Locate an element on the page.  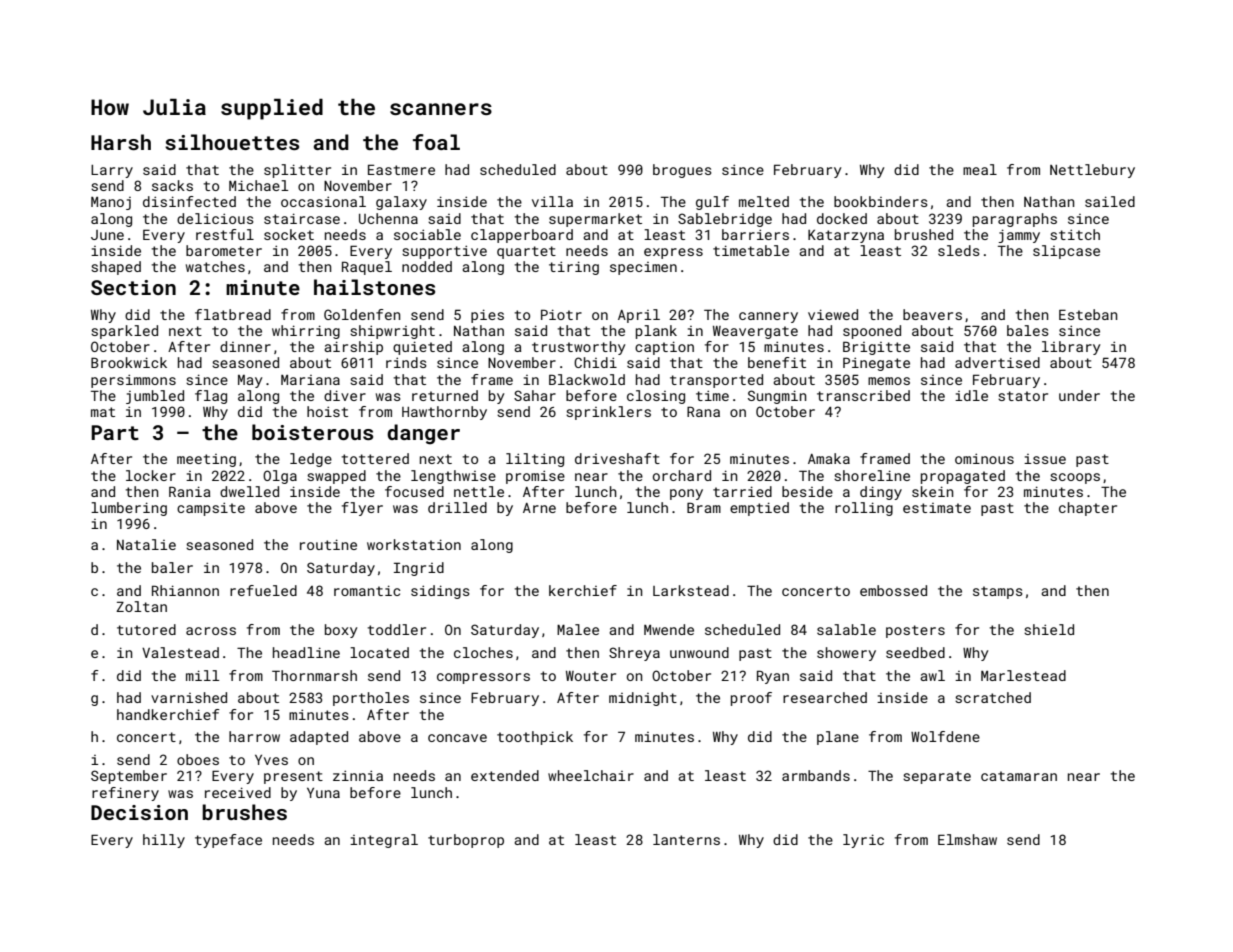
brogues is located at coordinates (682, 171).
